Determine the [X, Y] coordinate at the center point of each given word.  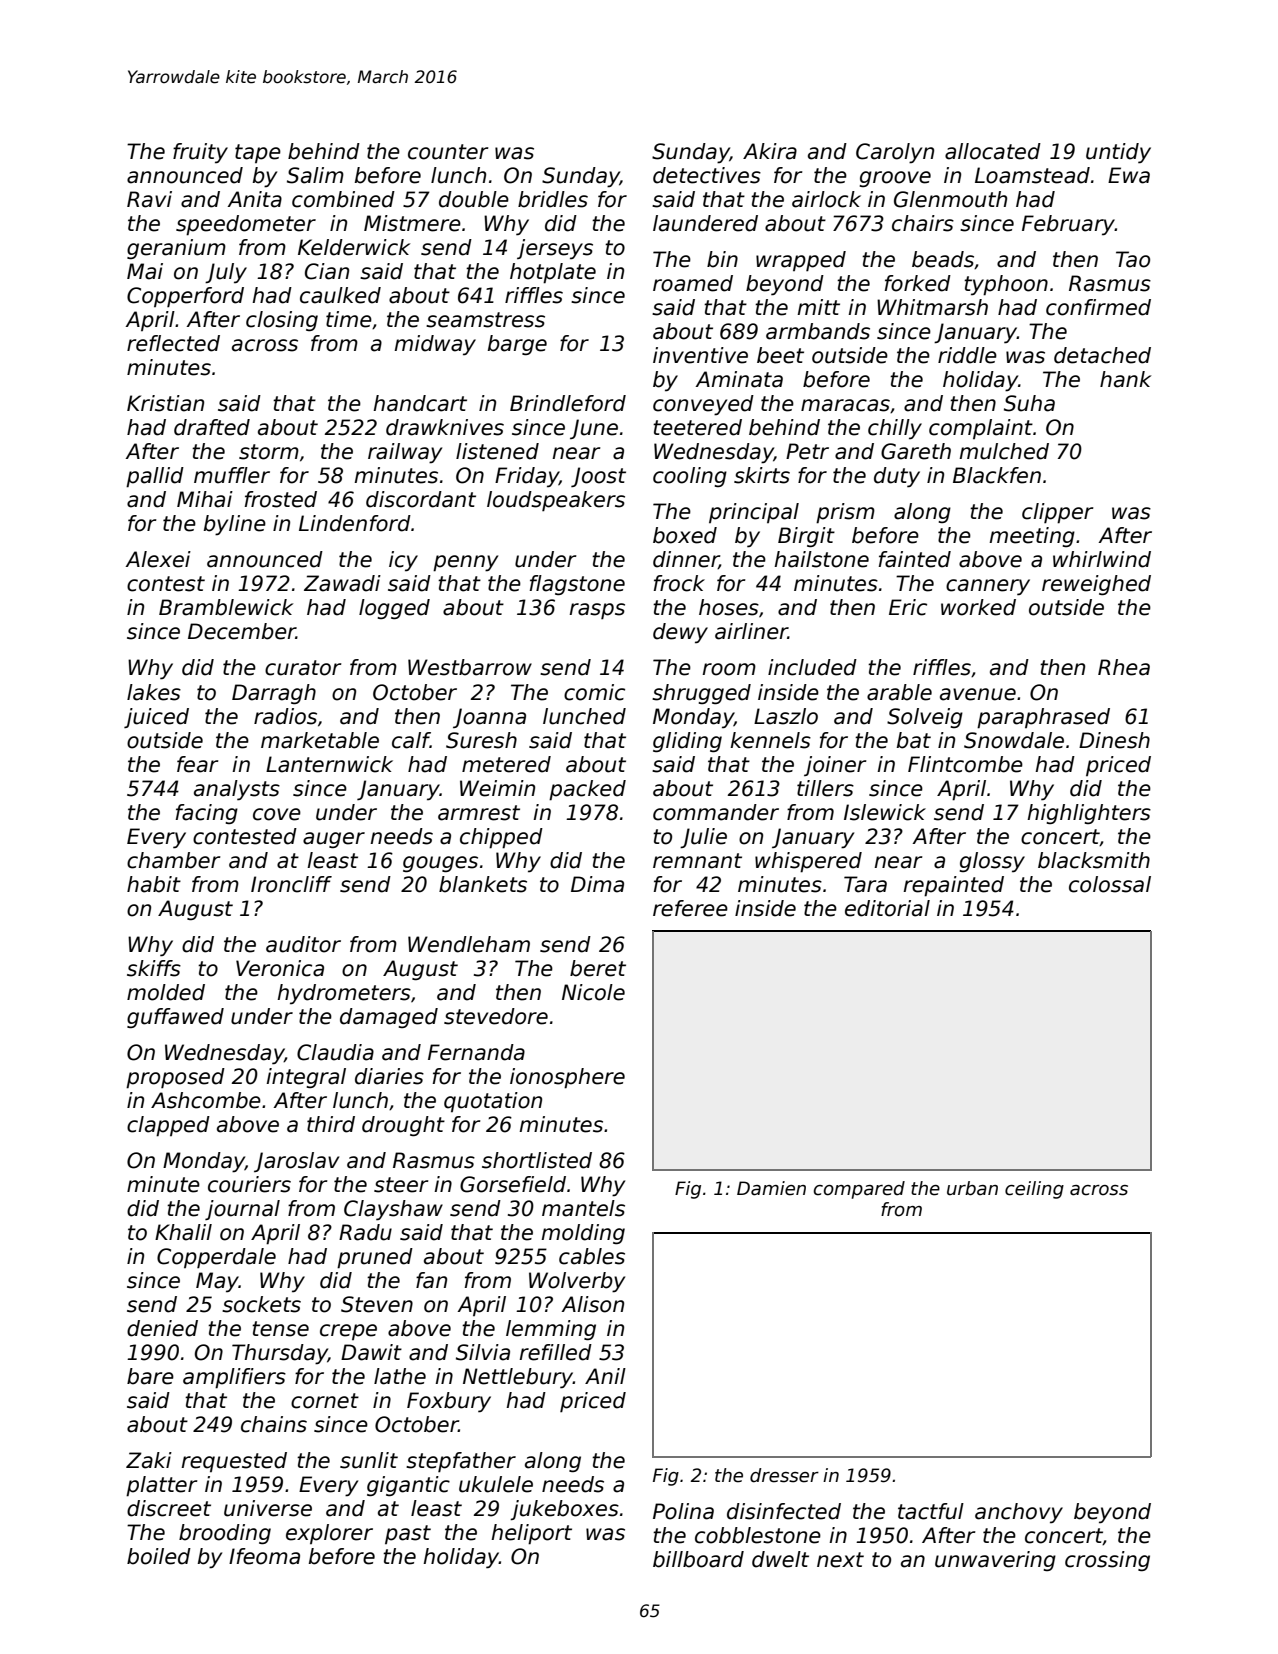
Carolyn [895, 153]
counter [448, 152]
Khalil [183, 1232]
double [474, 199]
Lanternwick [329, 764]
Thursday [280, 1354]
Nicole [593, 992]
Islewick [885, 812]
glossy [992, 862]
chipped [501, 838]
